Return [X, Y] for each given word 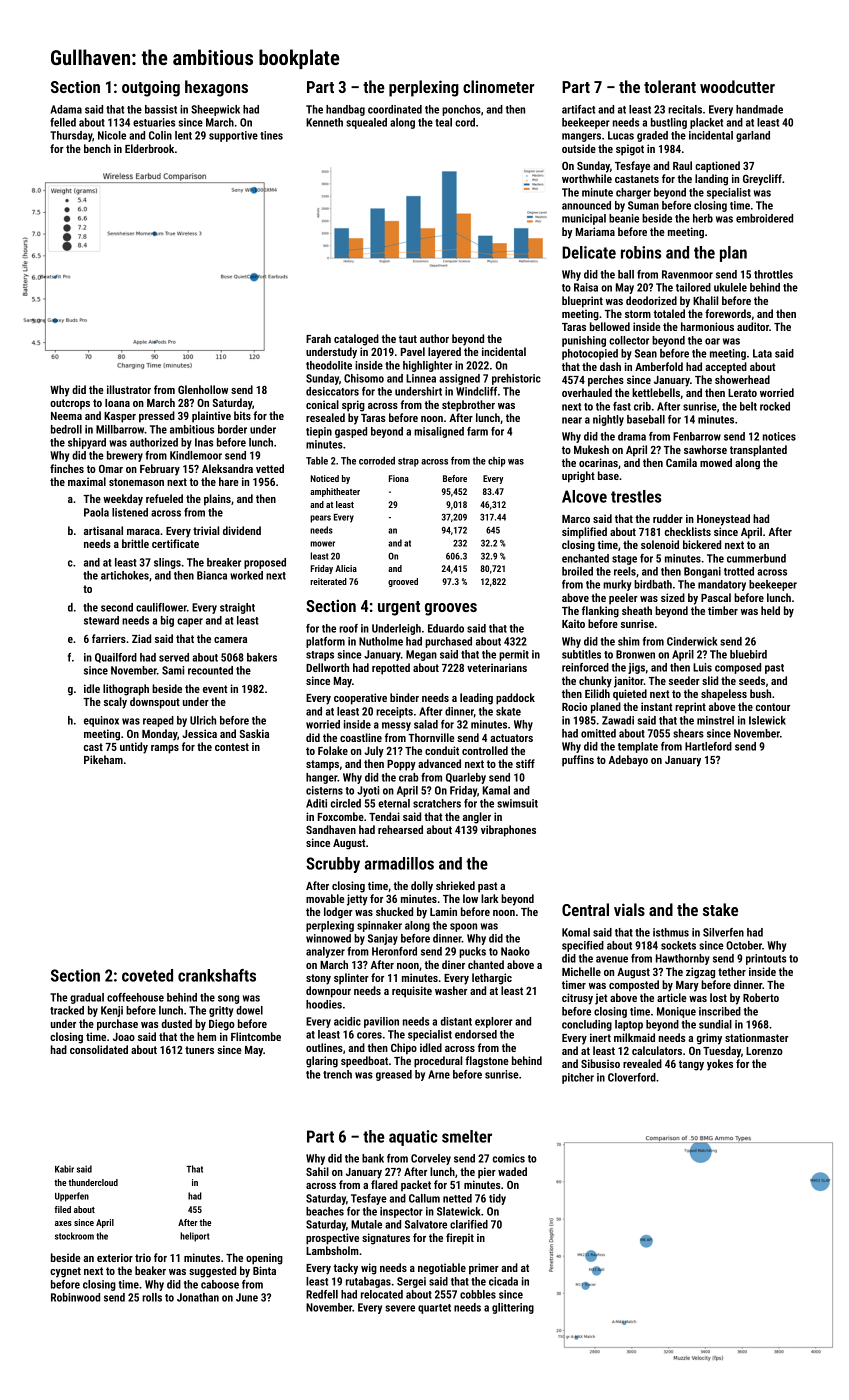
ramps [165, 749]
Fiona [399, 478]
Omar [111, 469]
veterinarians [497, 667]
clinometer [498, 86]
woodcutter [737, 86]
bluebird [748, 654]
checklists [688, 531]
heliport [194, 1237]
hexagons [216, 88]
